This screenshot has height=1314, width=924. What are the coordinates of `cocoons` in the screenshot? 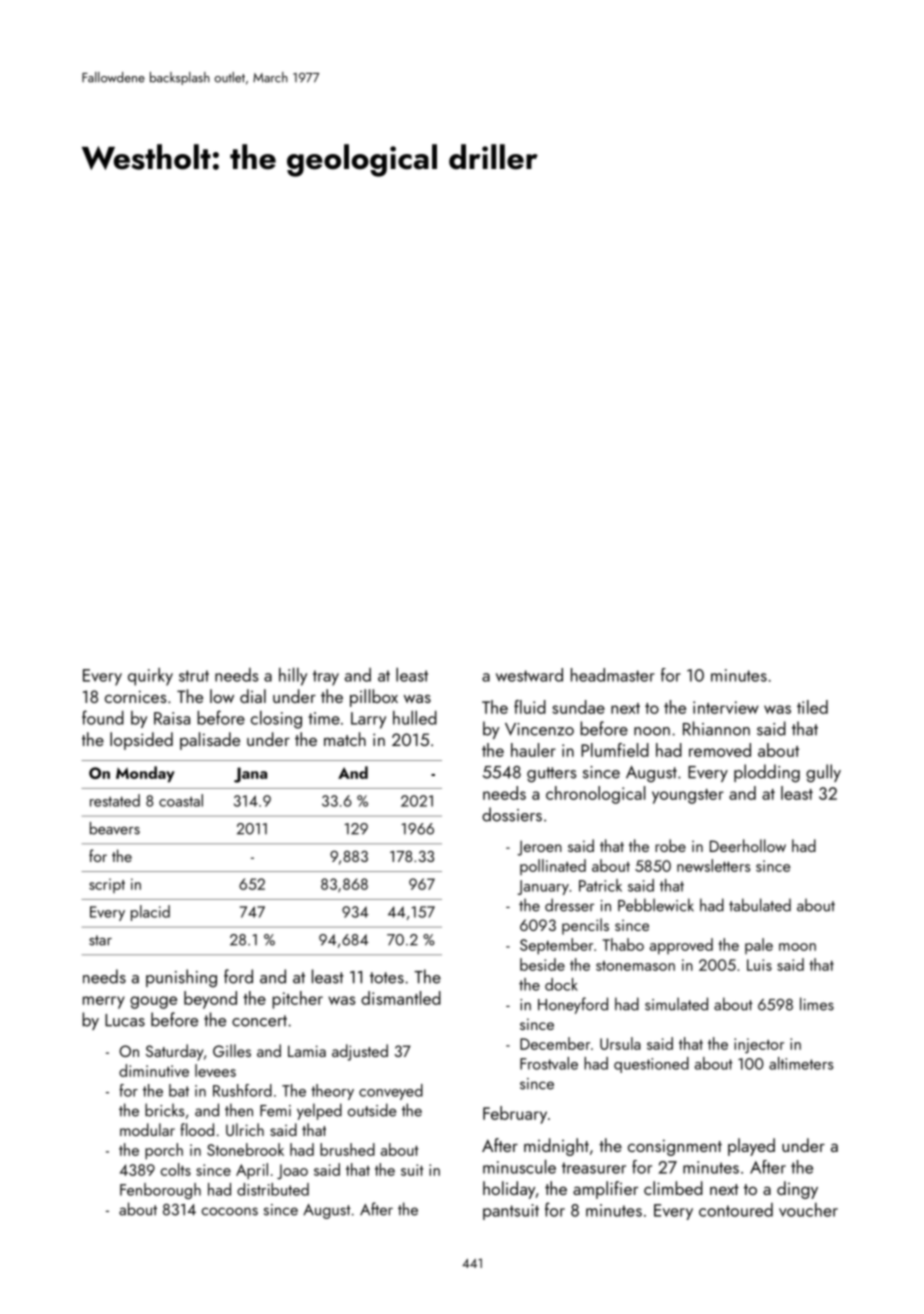 It's located at (230, 1211).
